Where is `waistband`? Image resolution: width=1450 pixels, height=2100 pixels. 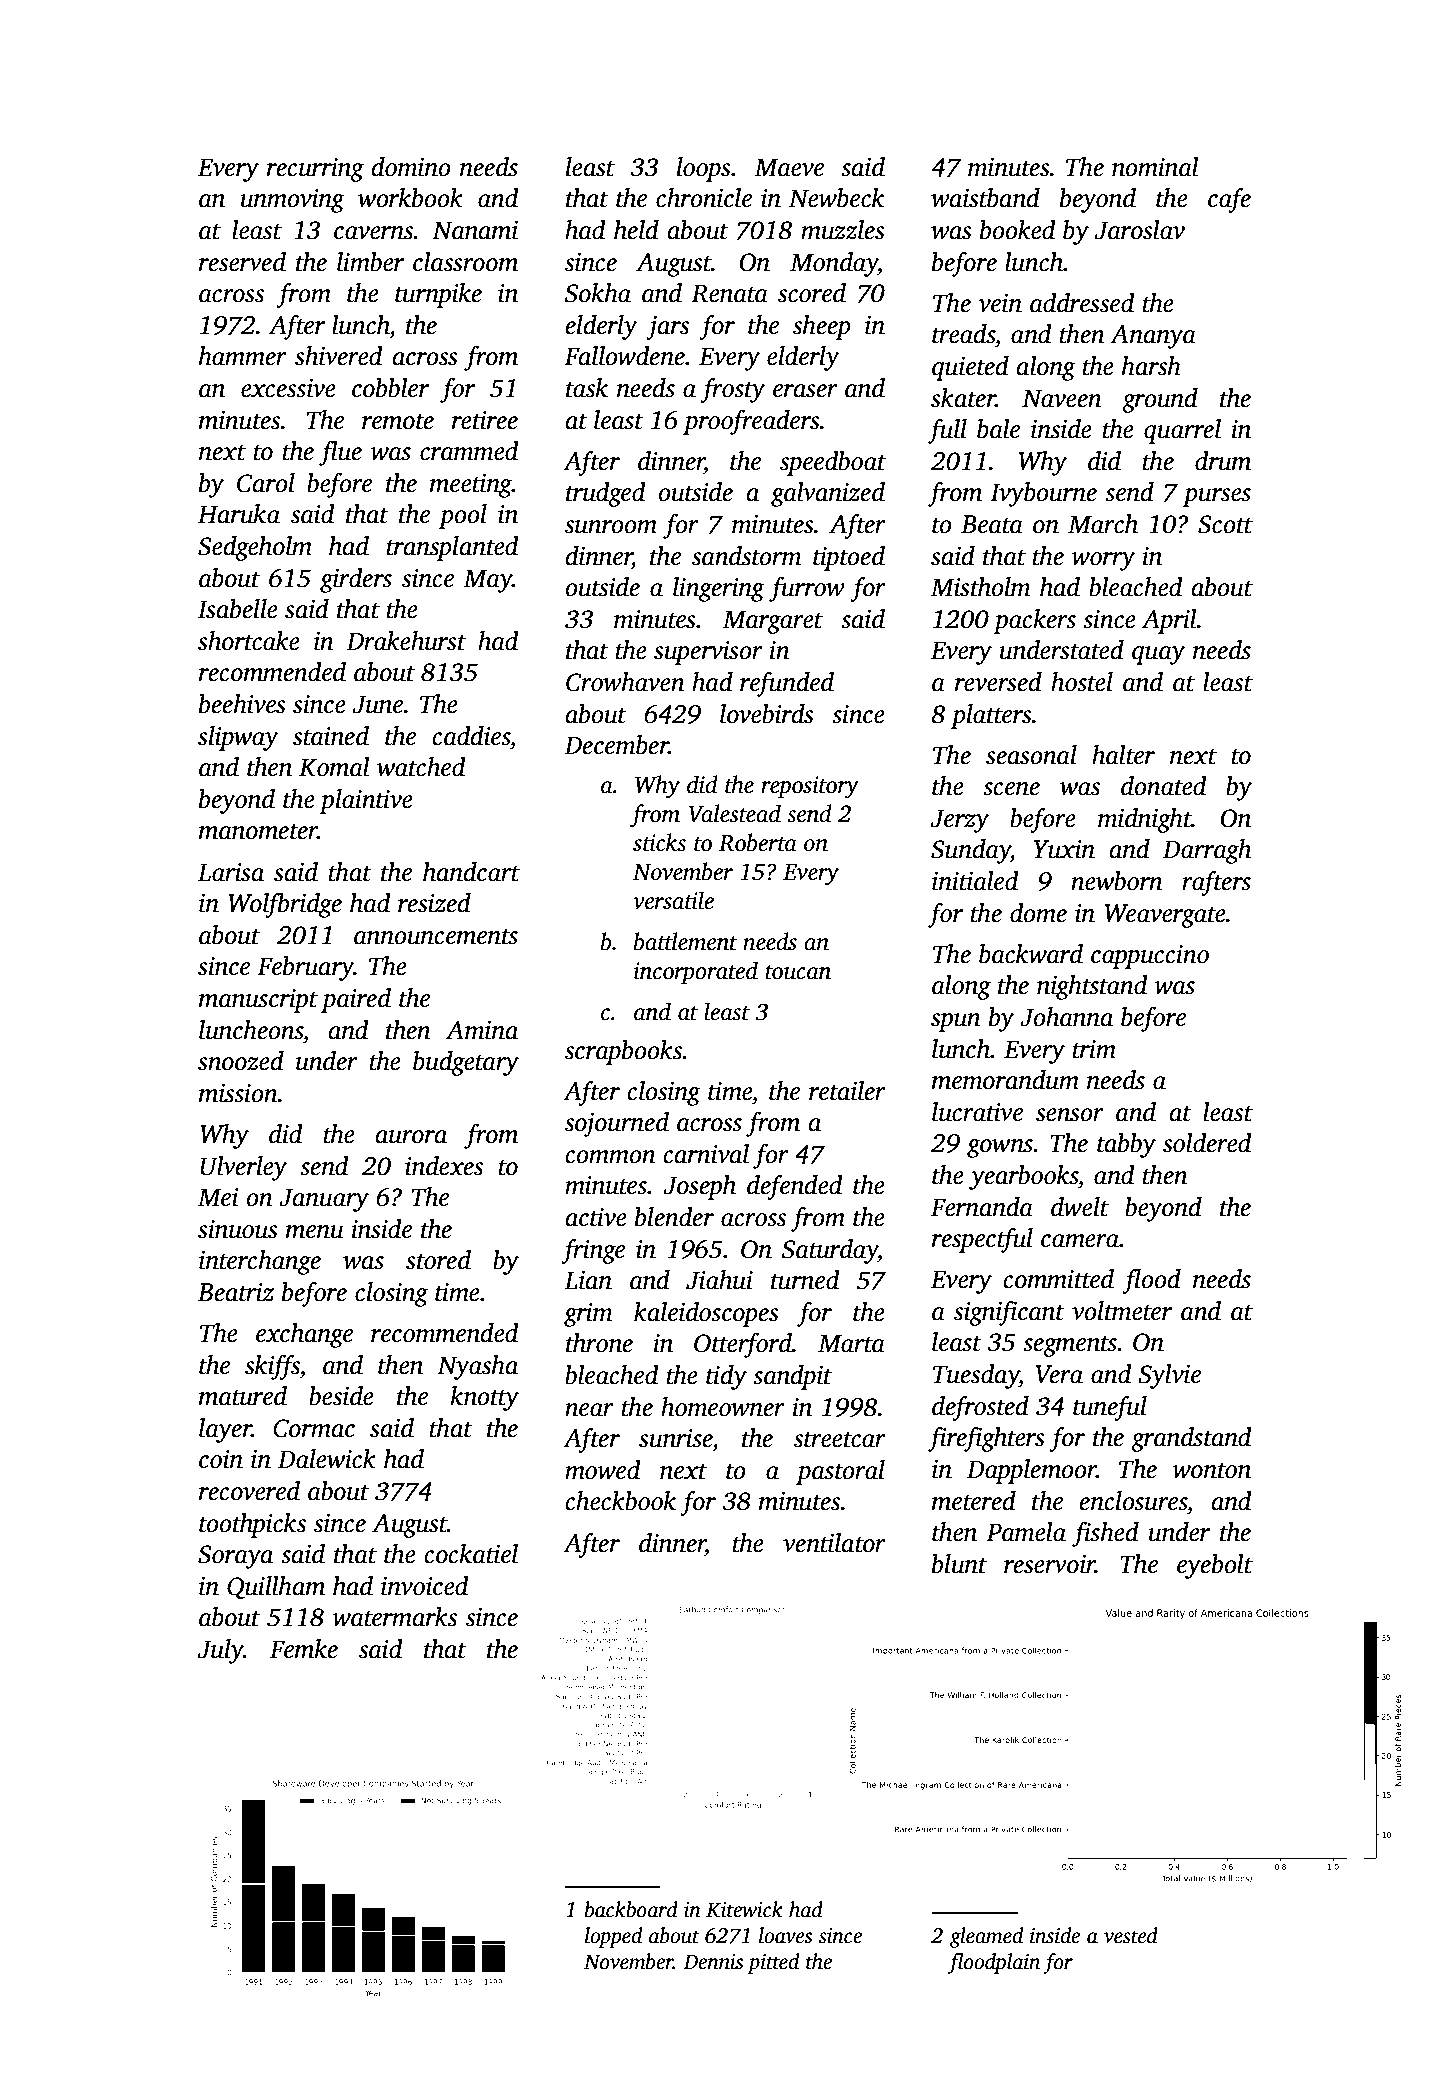
waistband is located at coordinates (985, 198).
